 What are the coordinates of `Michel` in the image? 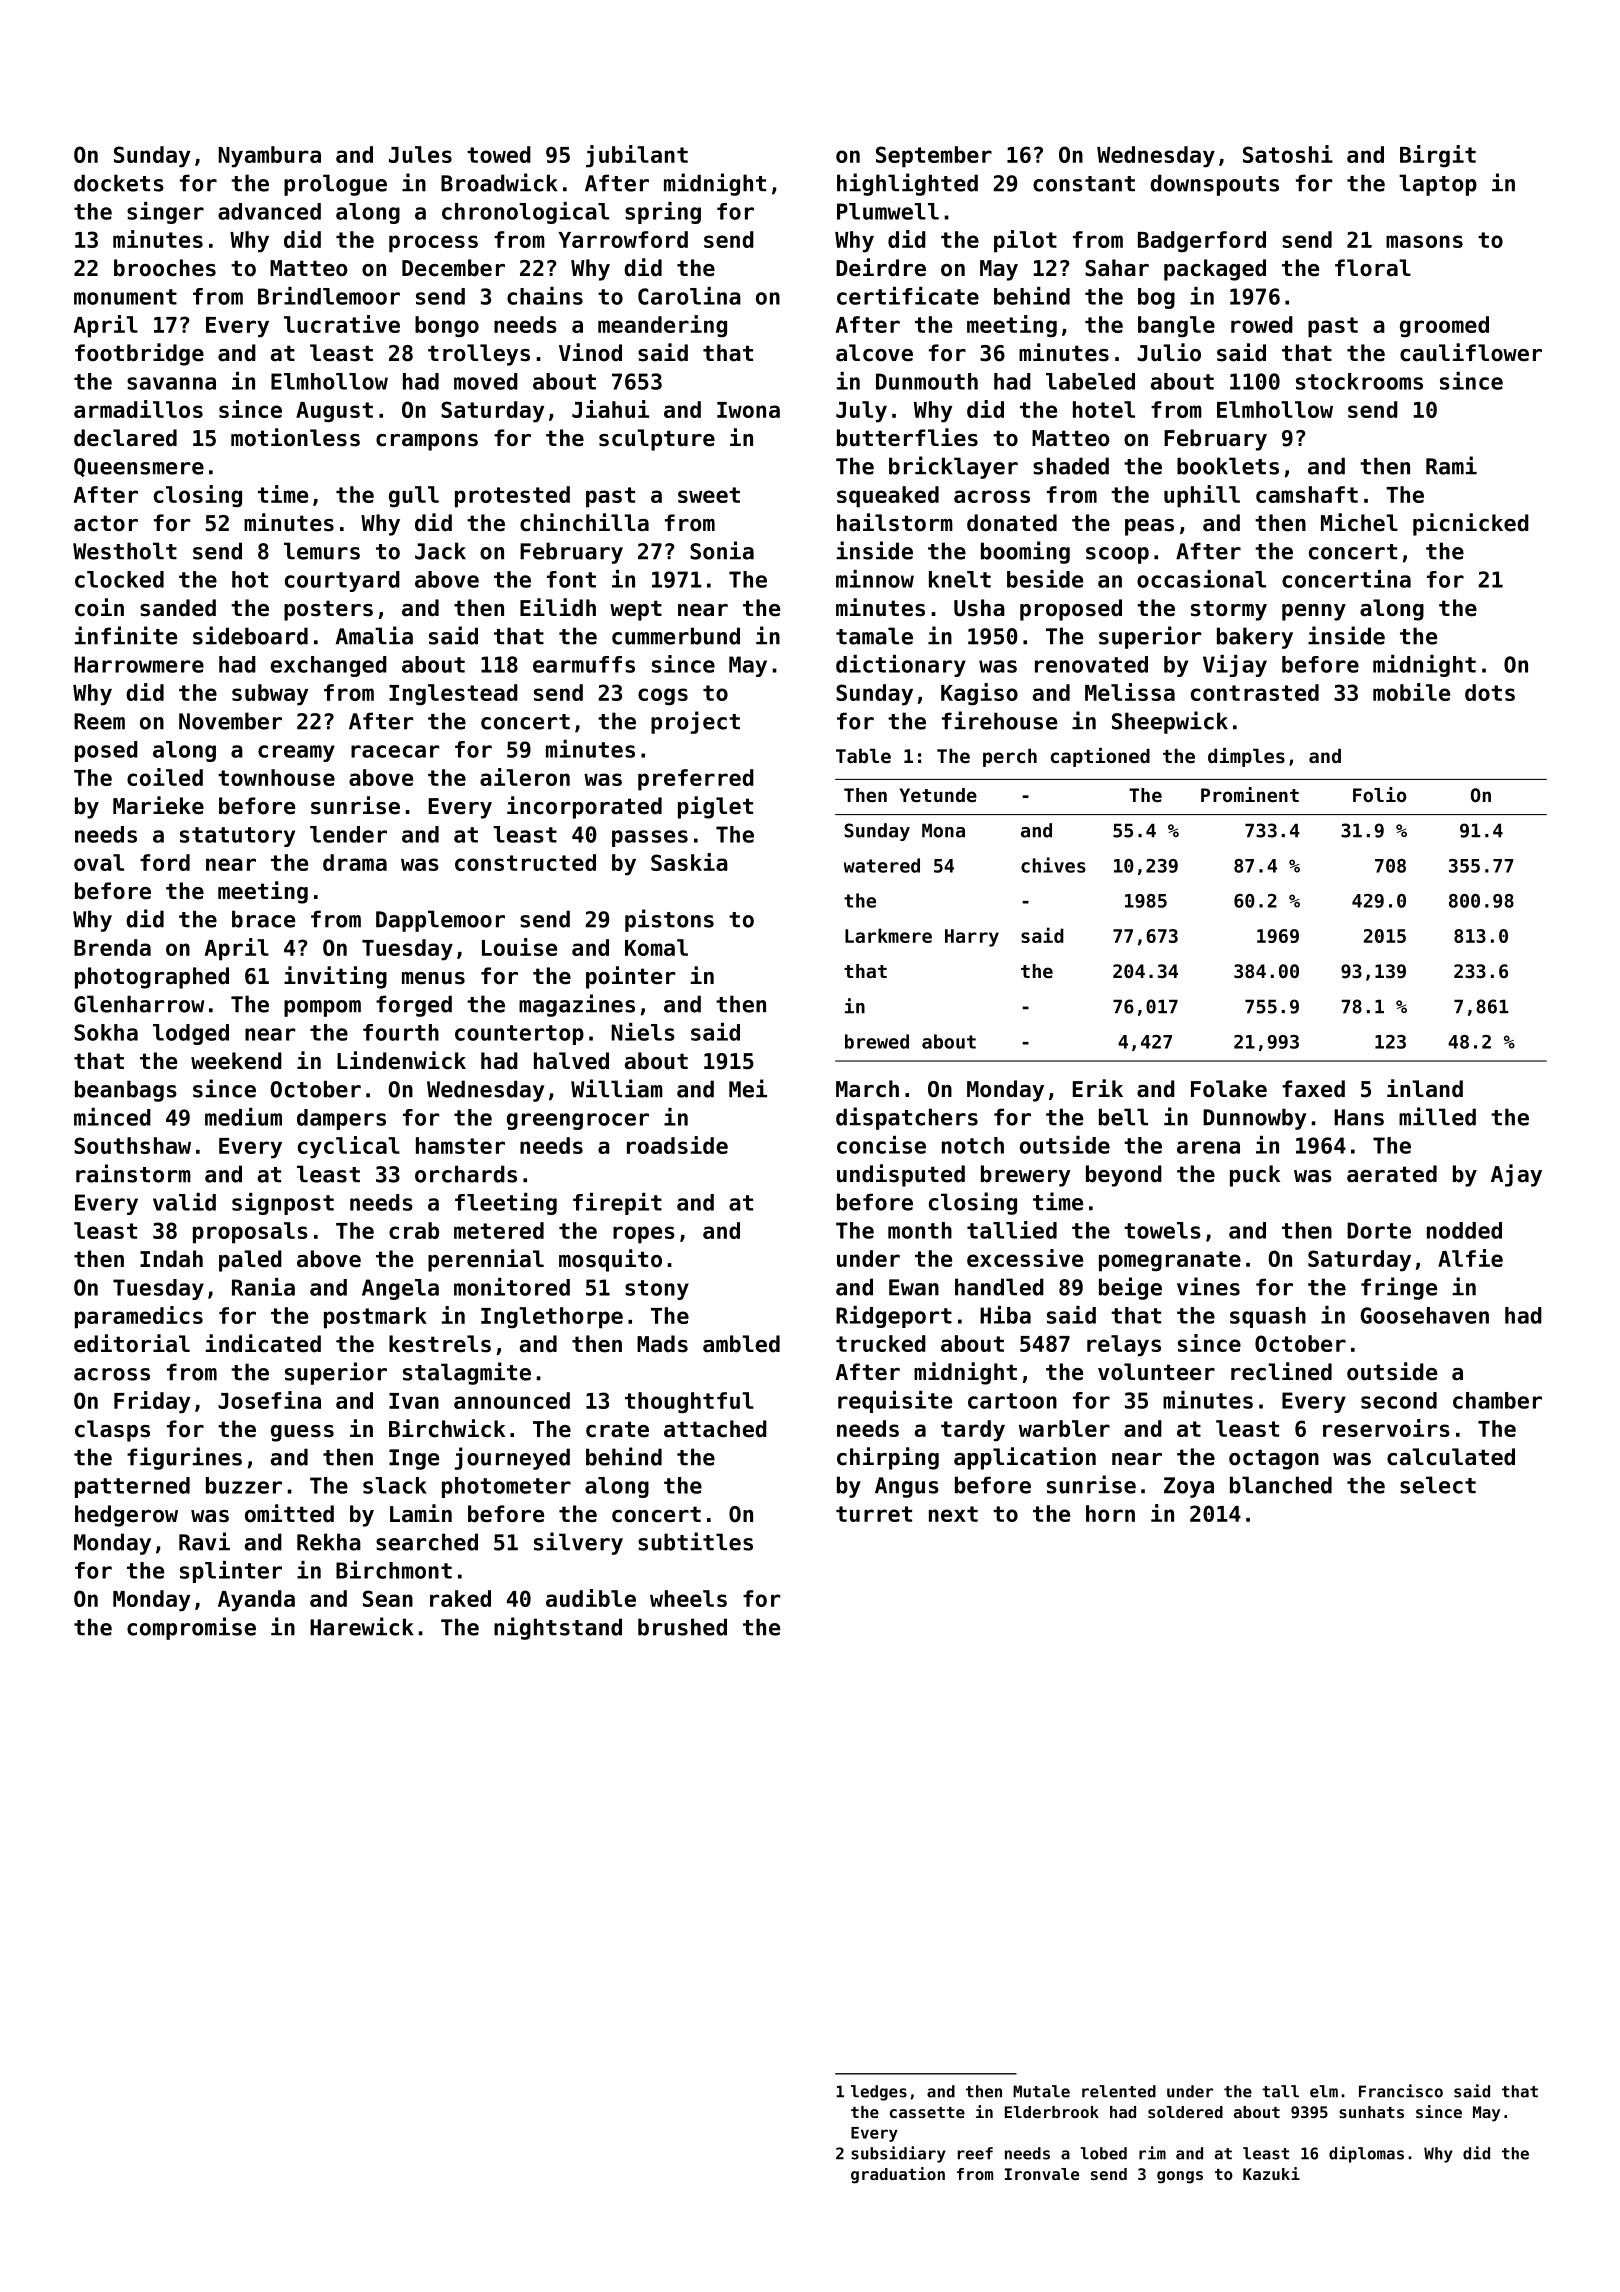 It's located at (1359, 522).
